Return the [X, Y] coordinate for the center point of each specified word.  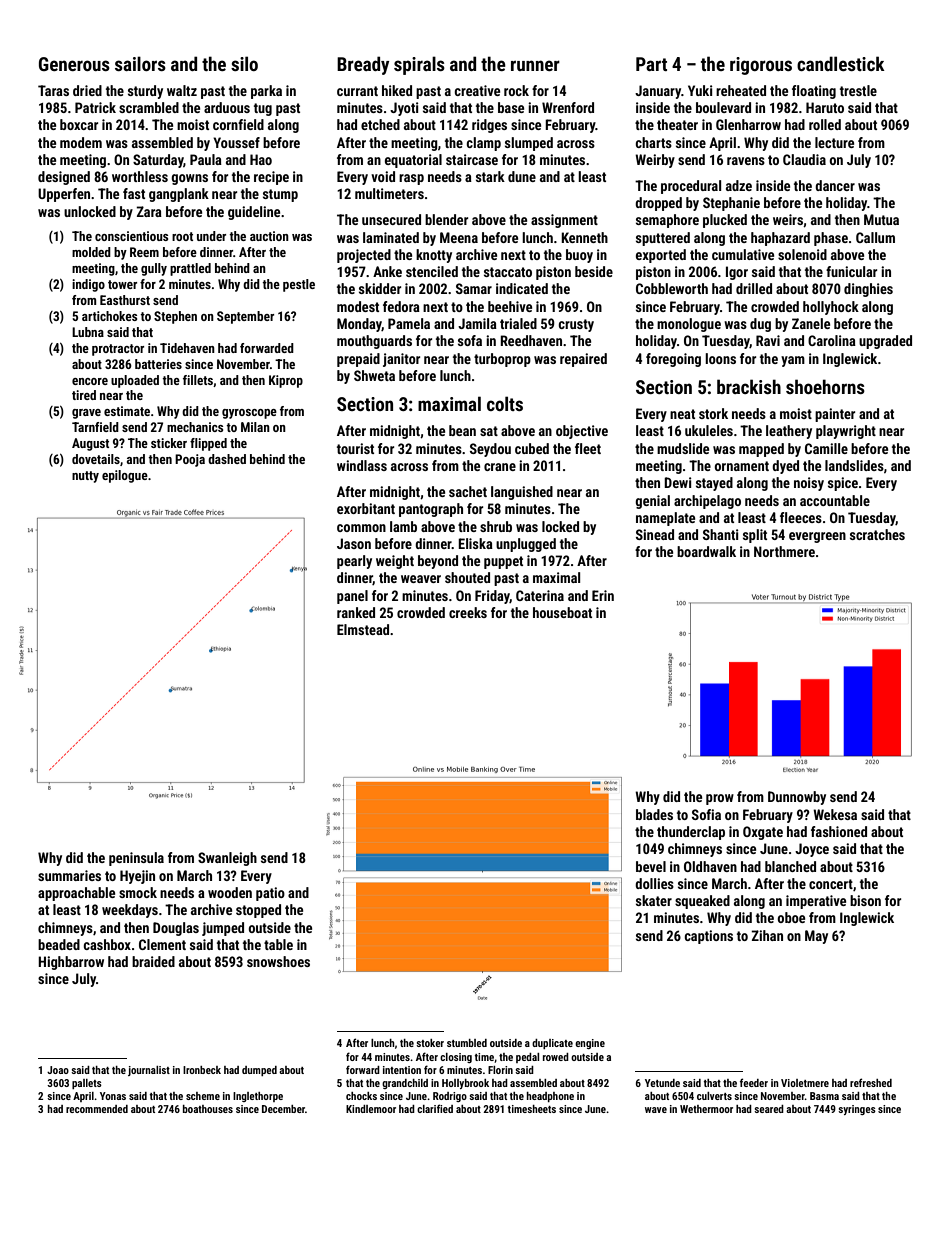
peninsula [136, 859]
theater [677, 124]
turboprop [502, 360]
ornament [741, 466]
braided [153, 961]
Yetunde [662, 1083]
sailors [140, 63]
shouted [467, 577]
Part [651, 64]
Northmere [784, 551]
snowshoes [278, 961]
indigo [88, 285]
